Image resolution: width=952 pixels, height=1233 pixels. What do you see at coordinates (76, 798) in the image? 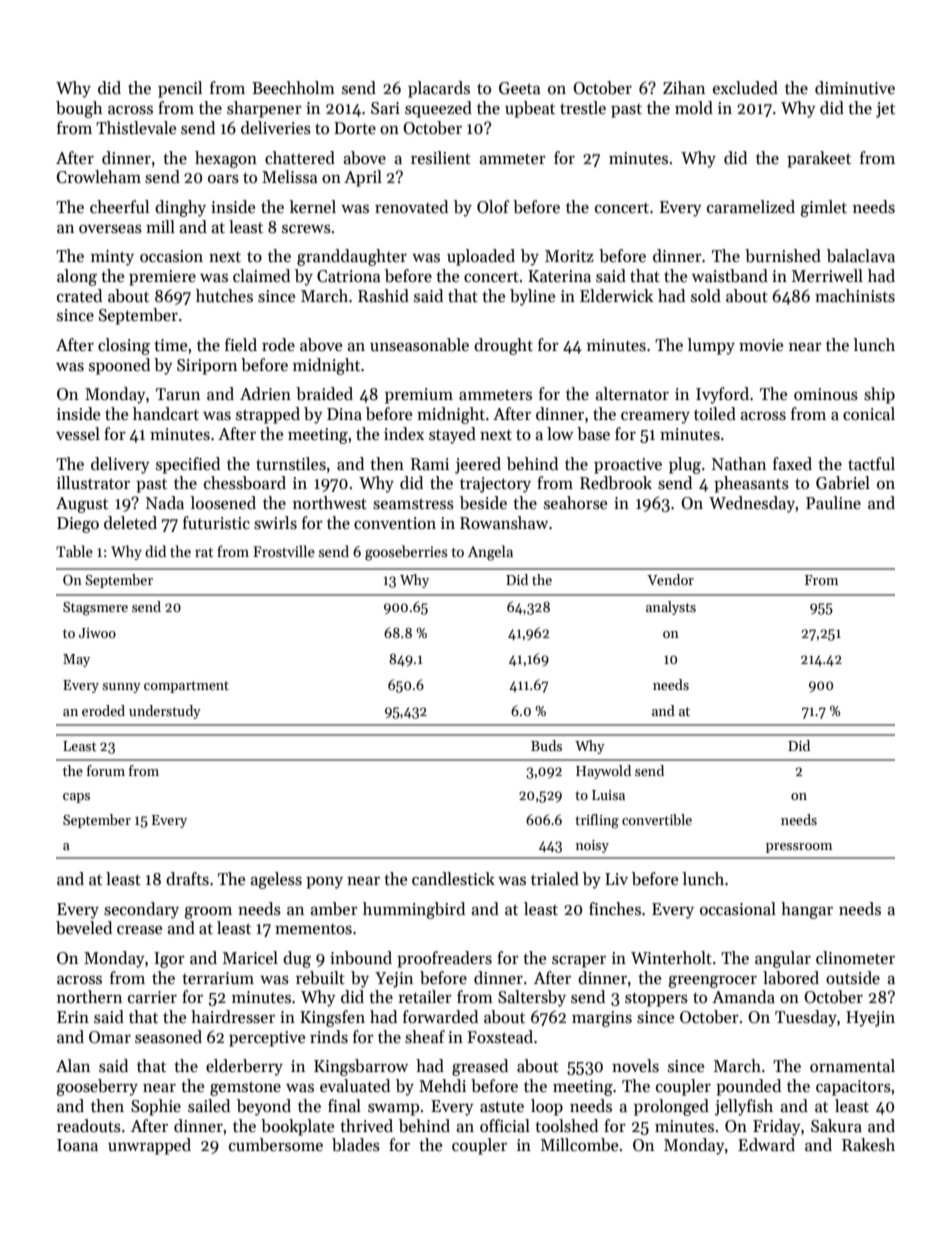
I see `caps` at bounding box center [76, 798].
